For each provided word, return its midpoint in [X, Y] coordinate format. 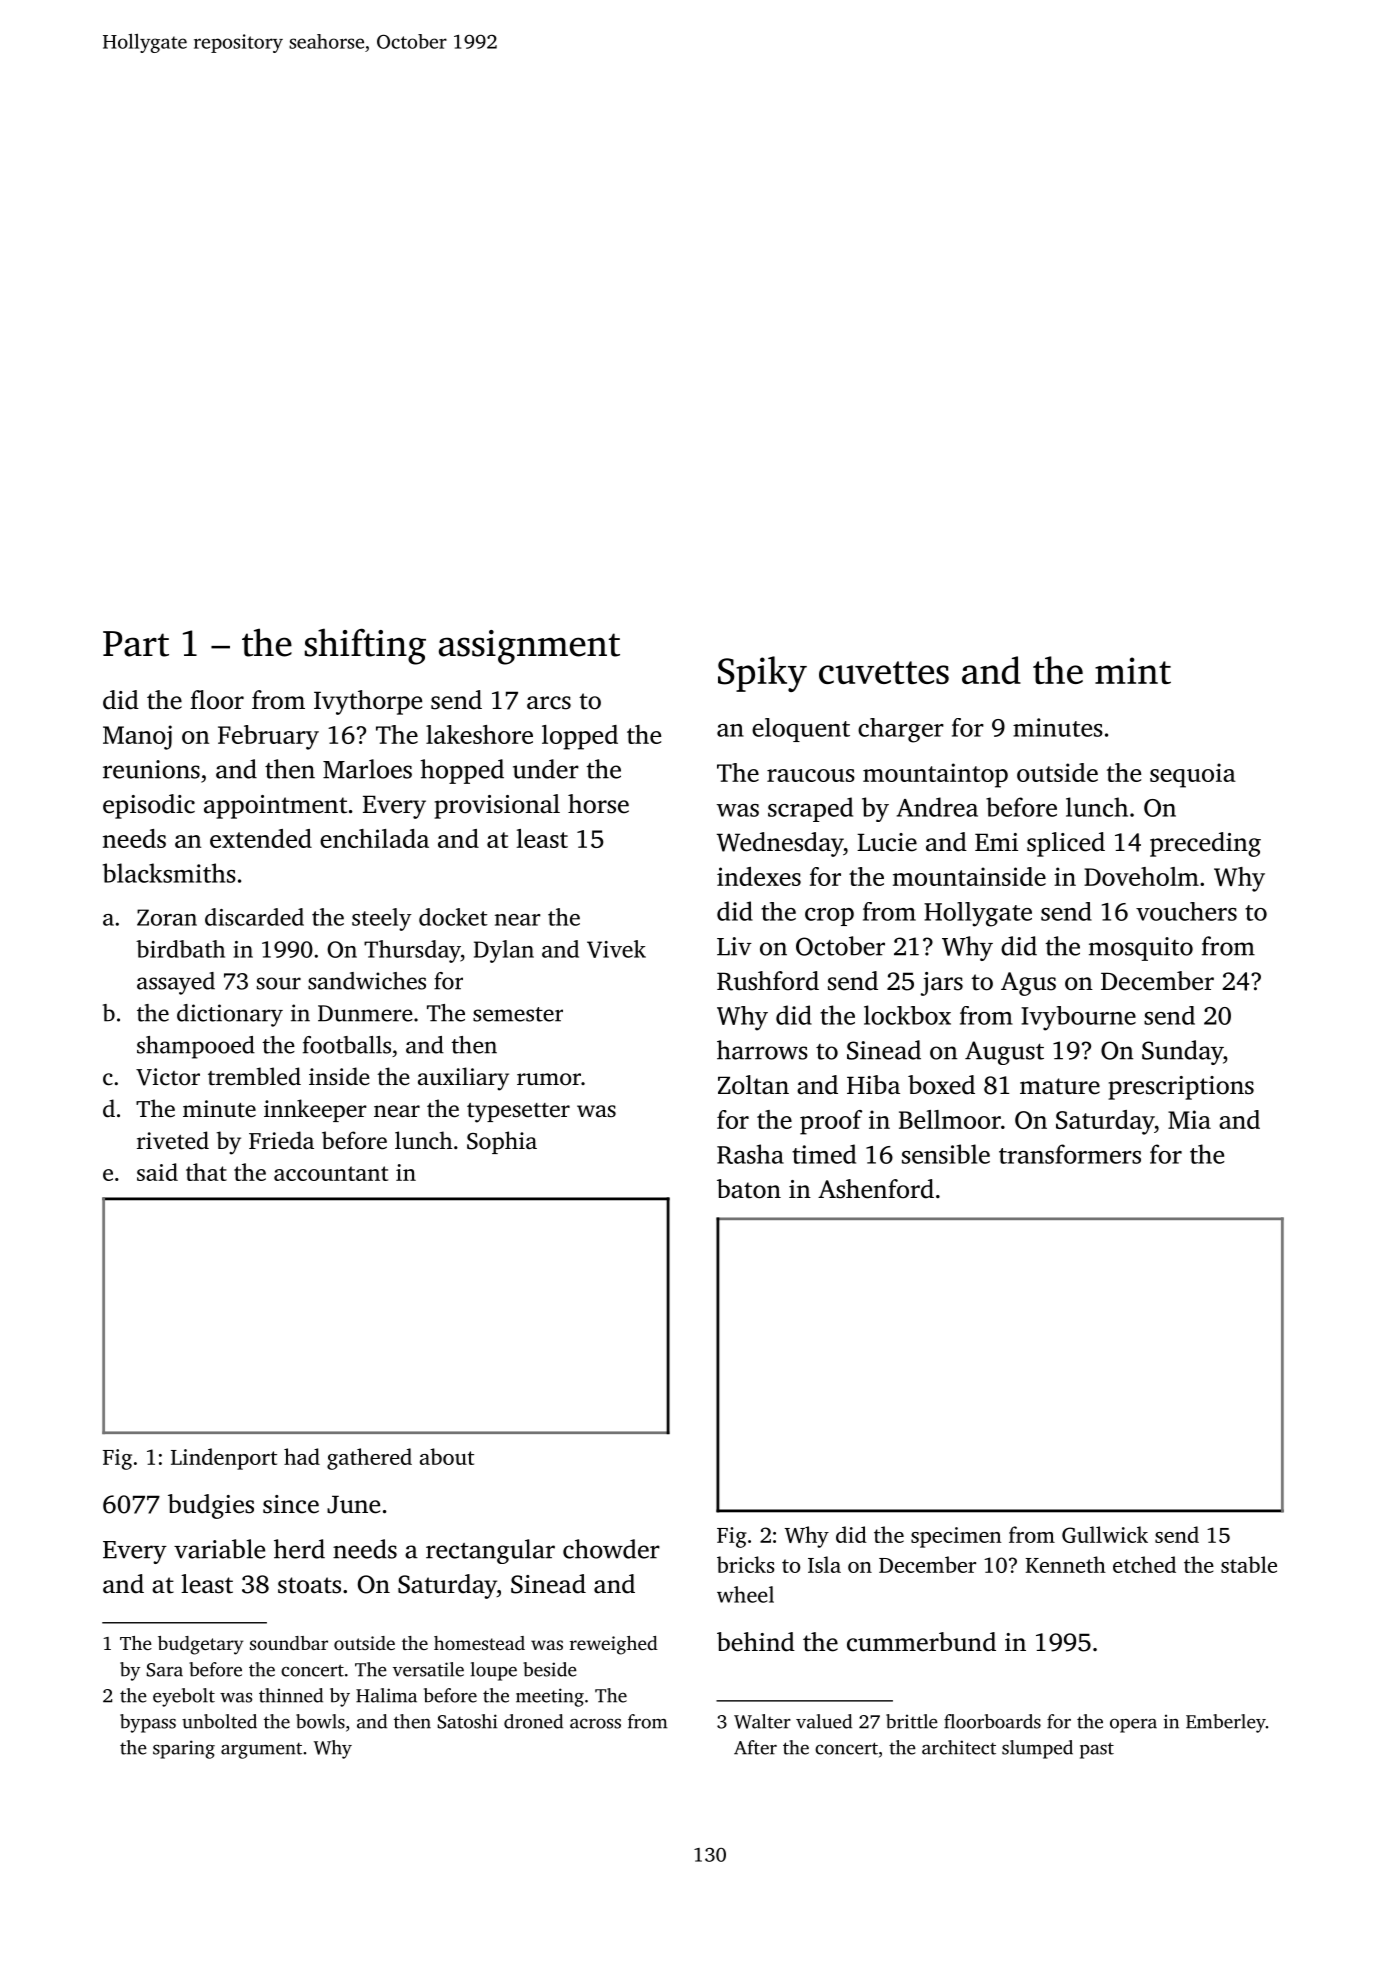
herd [299, 1549]
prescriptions [1181, 1088]
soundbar [289, 1643]
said [157, 1172]
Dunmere [365, 1013]
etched [1144, 1564]
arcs [549, 703]
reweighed [614, 1645]
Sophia [502, 1142]
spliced [1066, 844]
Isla [824, 1564]
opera [1133, 1726]
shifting [365, 646]
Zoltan [753, 1085]
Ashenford [876, 1189]
